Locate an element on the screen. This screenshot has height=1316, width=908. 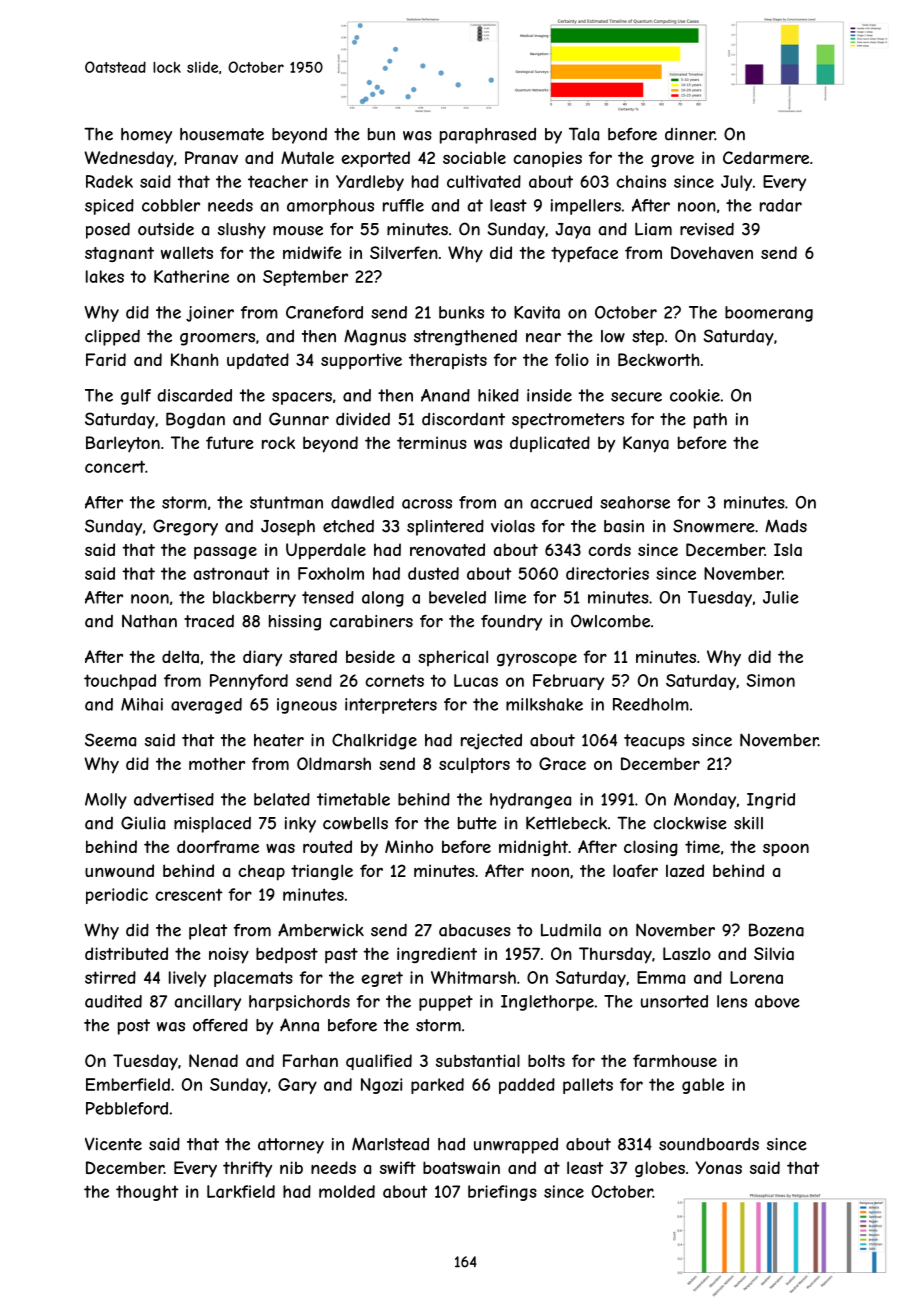
Cedarmere is located at coordinates (766, 157).
